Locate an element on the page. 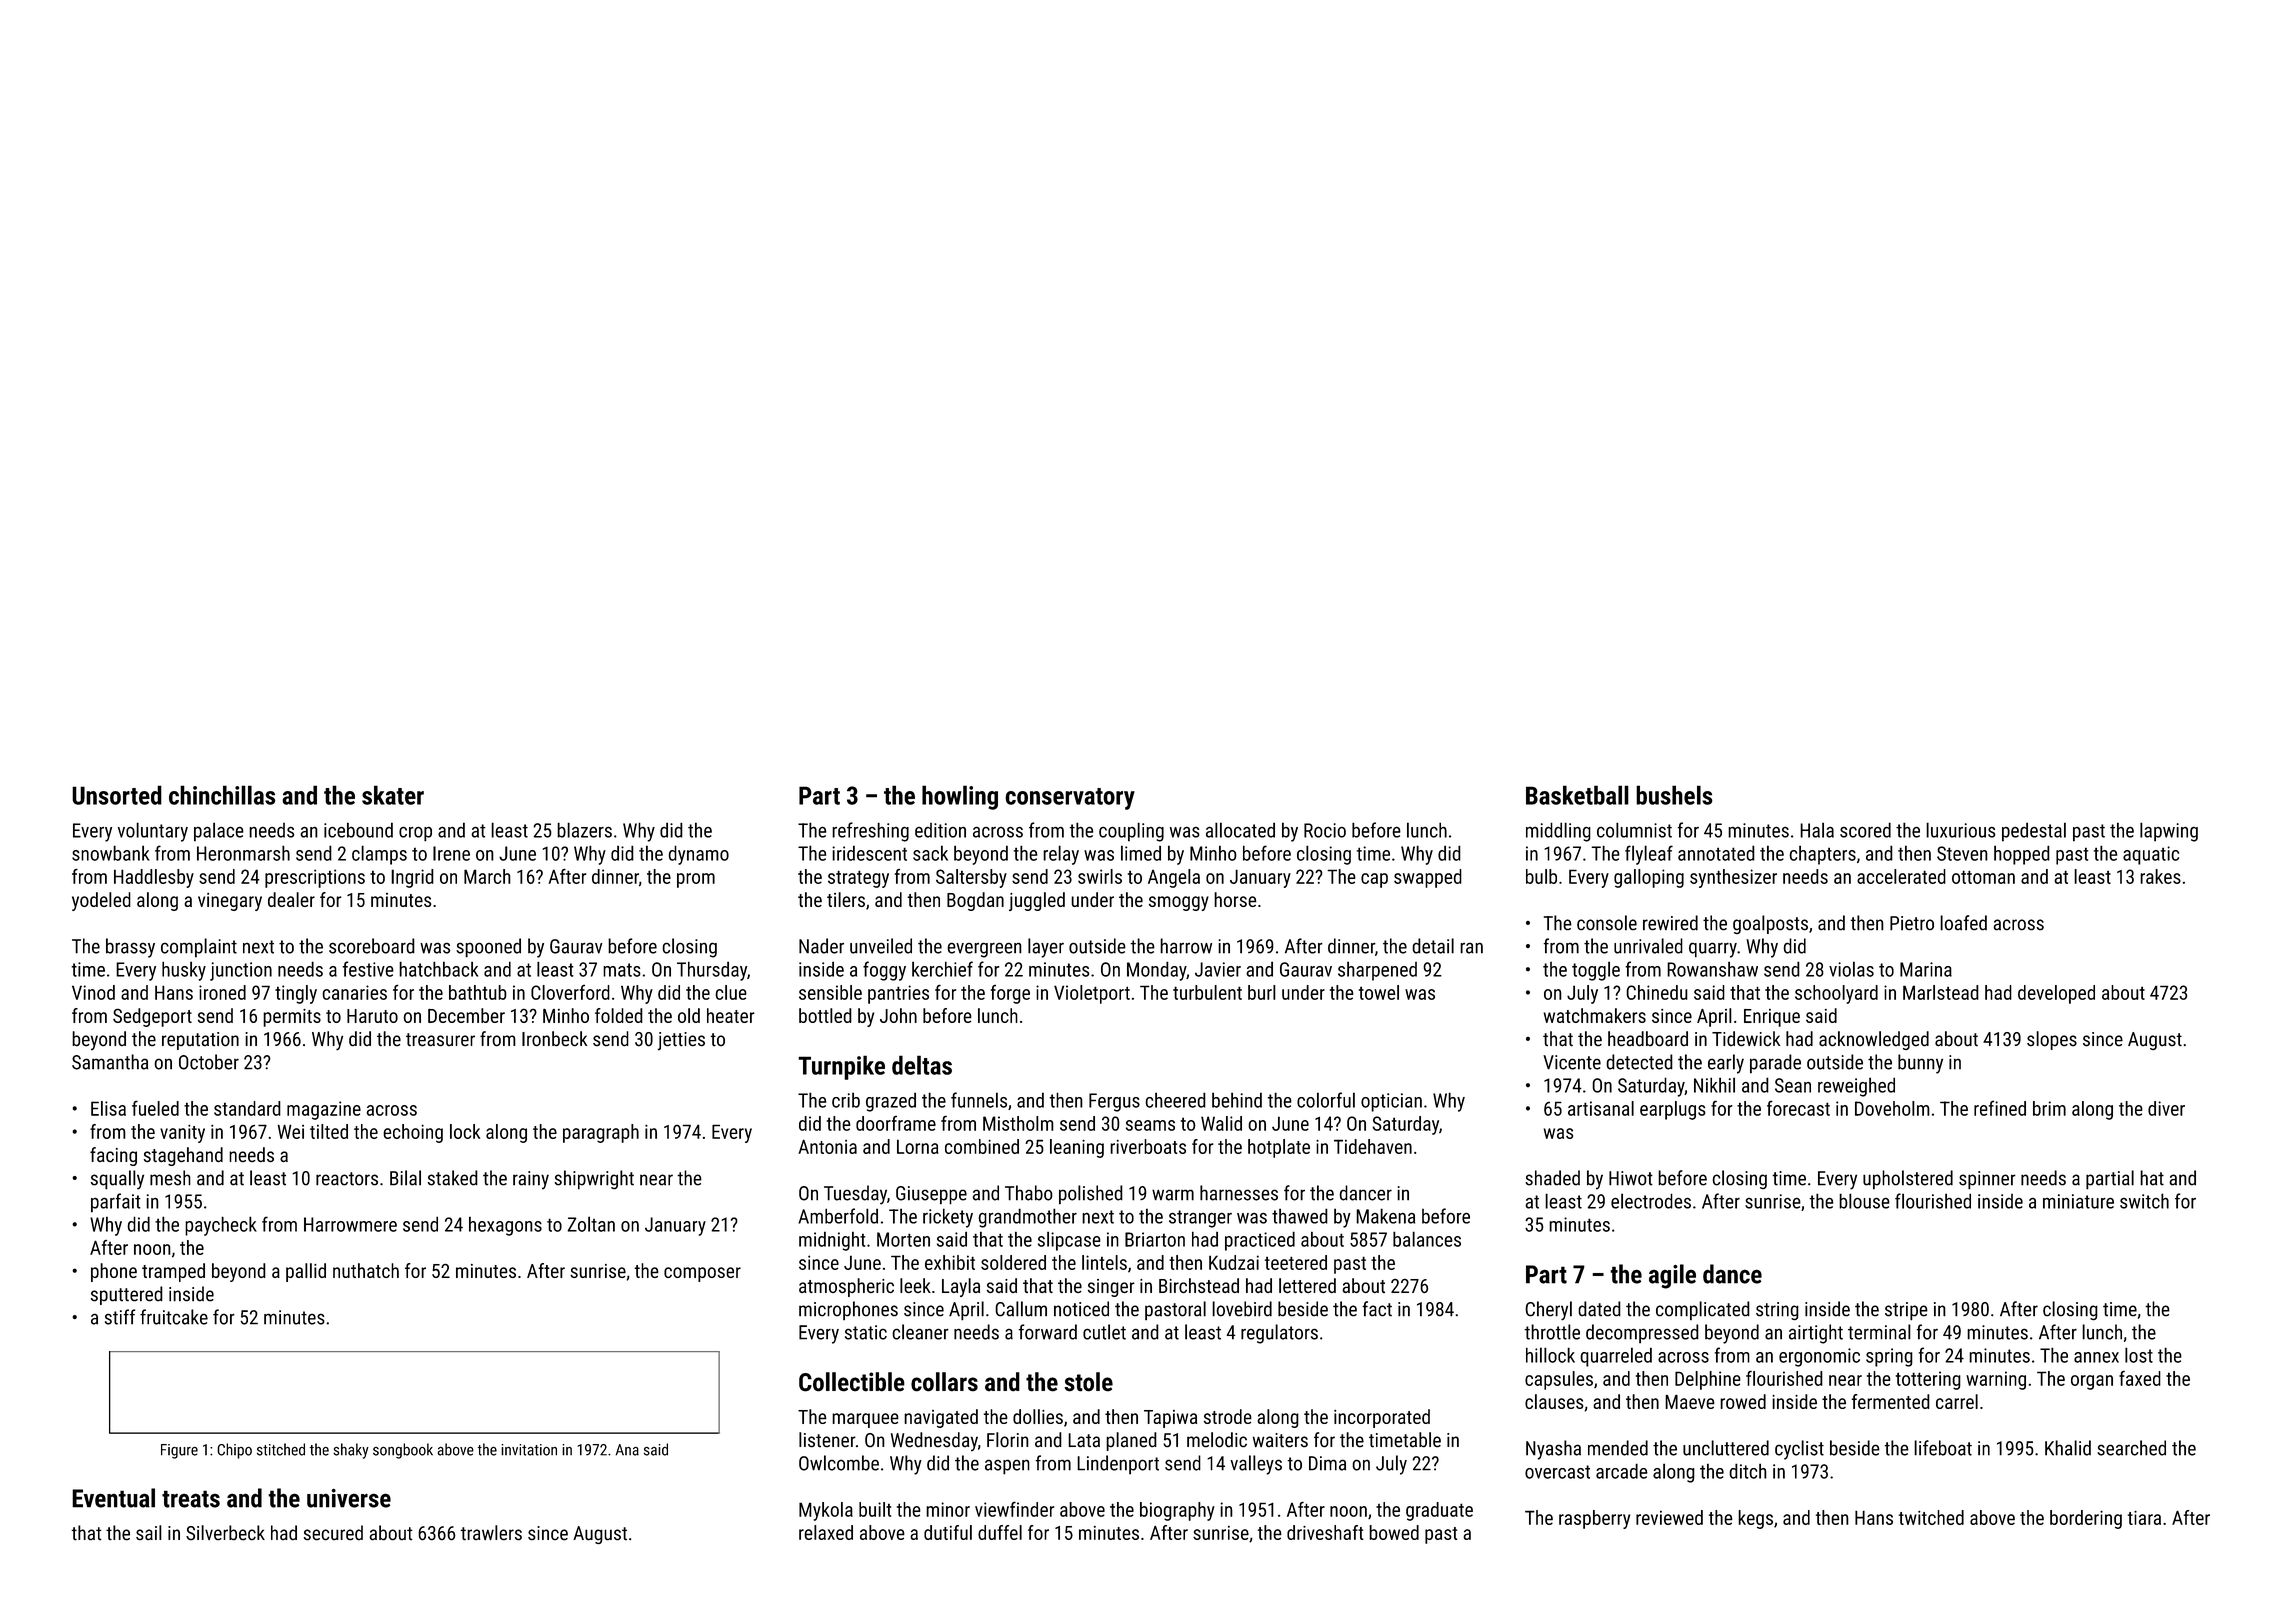 The width and height of the page is (2282, 1614). turbulent is located at coordinates (1207, 992).
